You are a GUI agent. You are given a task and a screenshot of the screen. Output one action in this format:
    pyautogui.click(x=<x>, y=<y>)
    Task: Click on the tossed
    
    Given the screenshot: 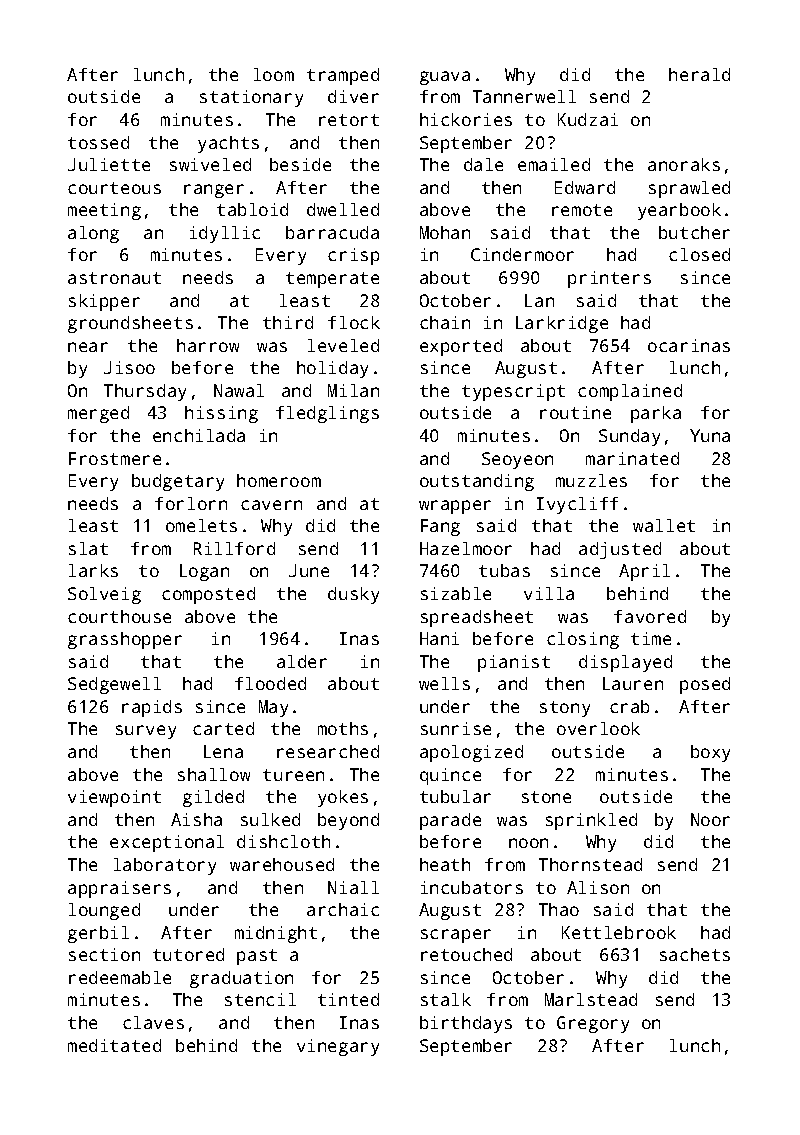 What is the action you would take?
    pyautogui.click(x=98, y=142)
